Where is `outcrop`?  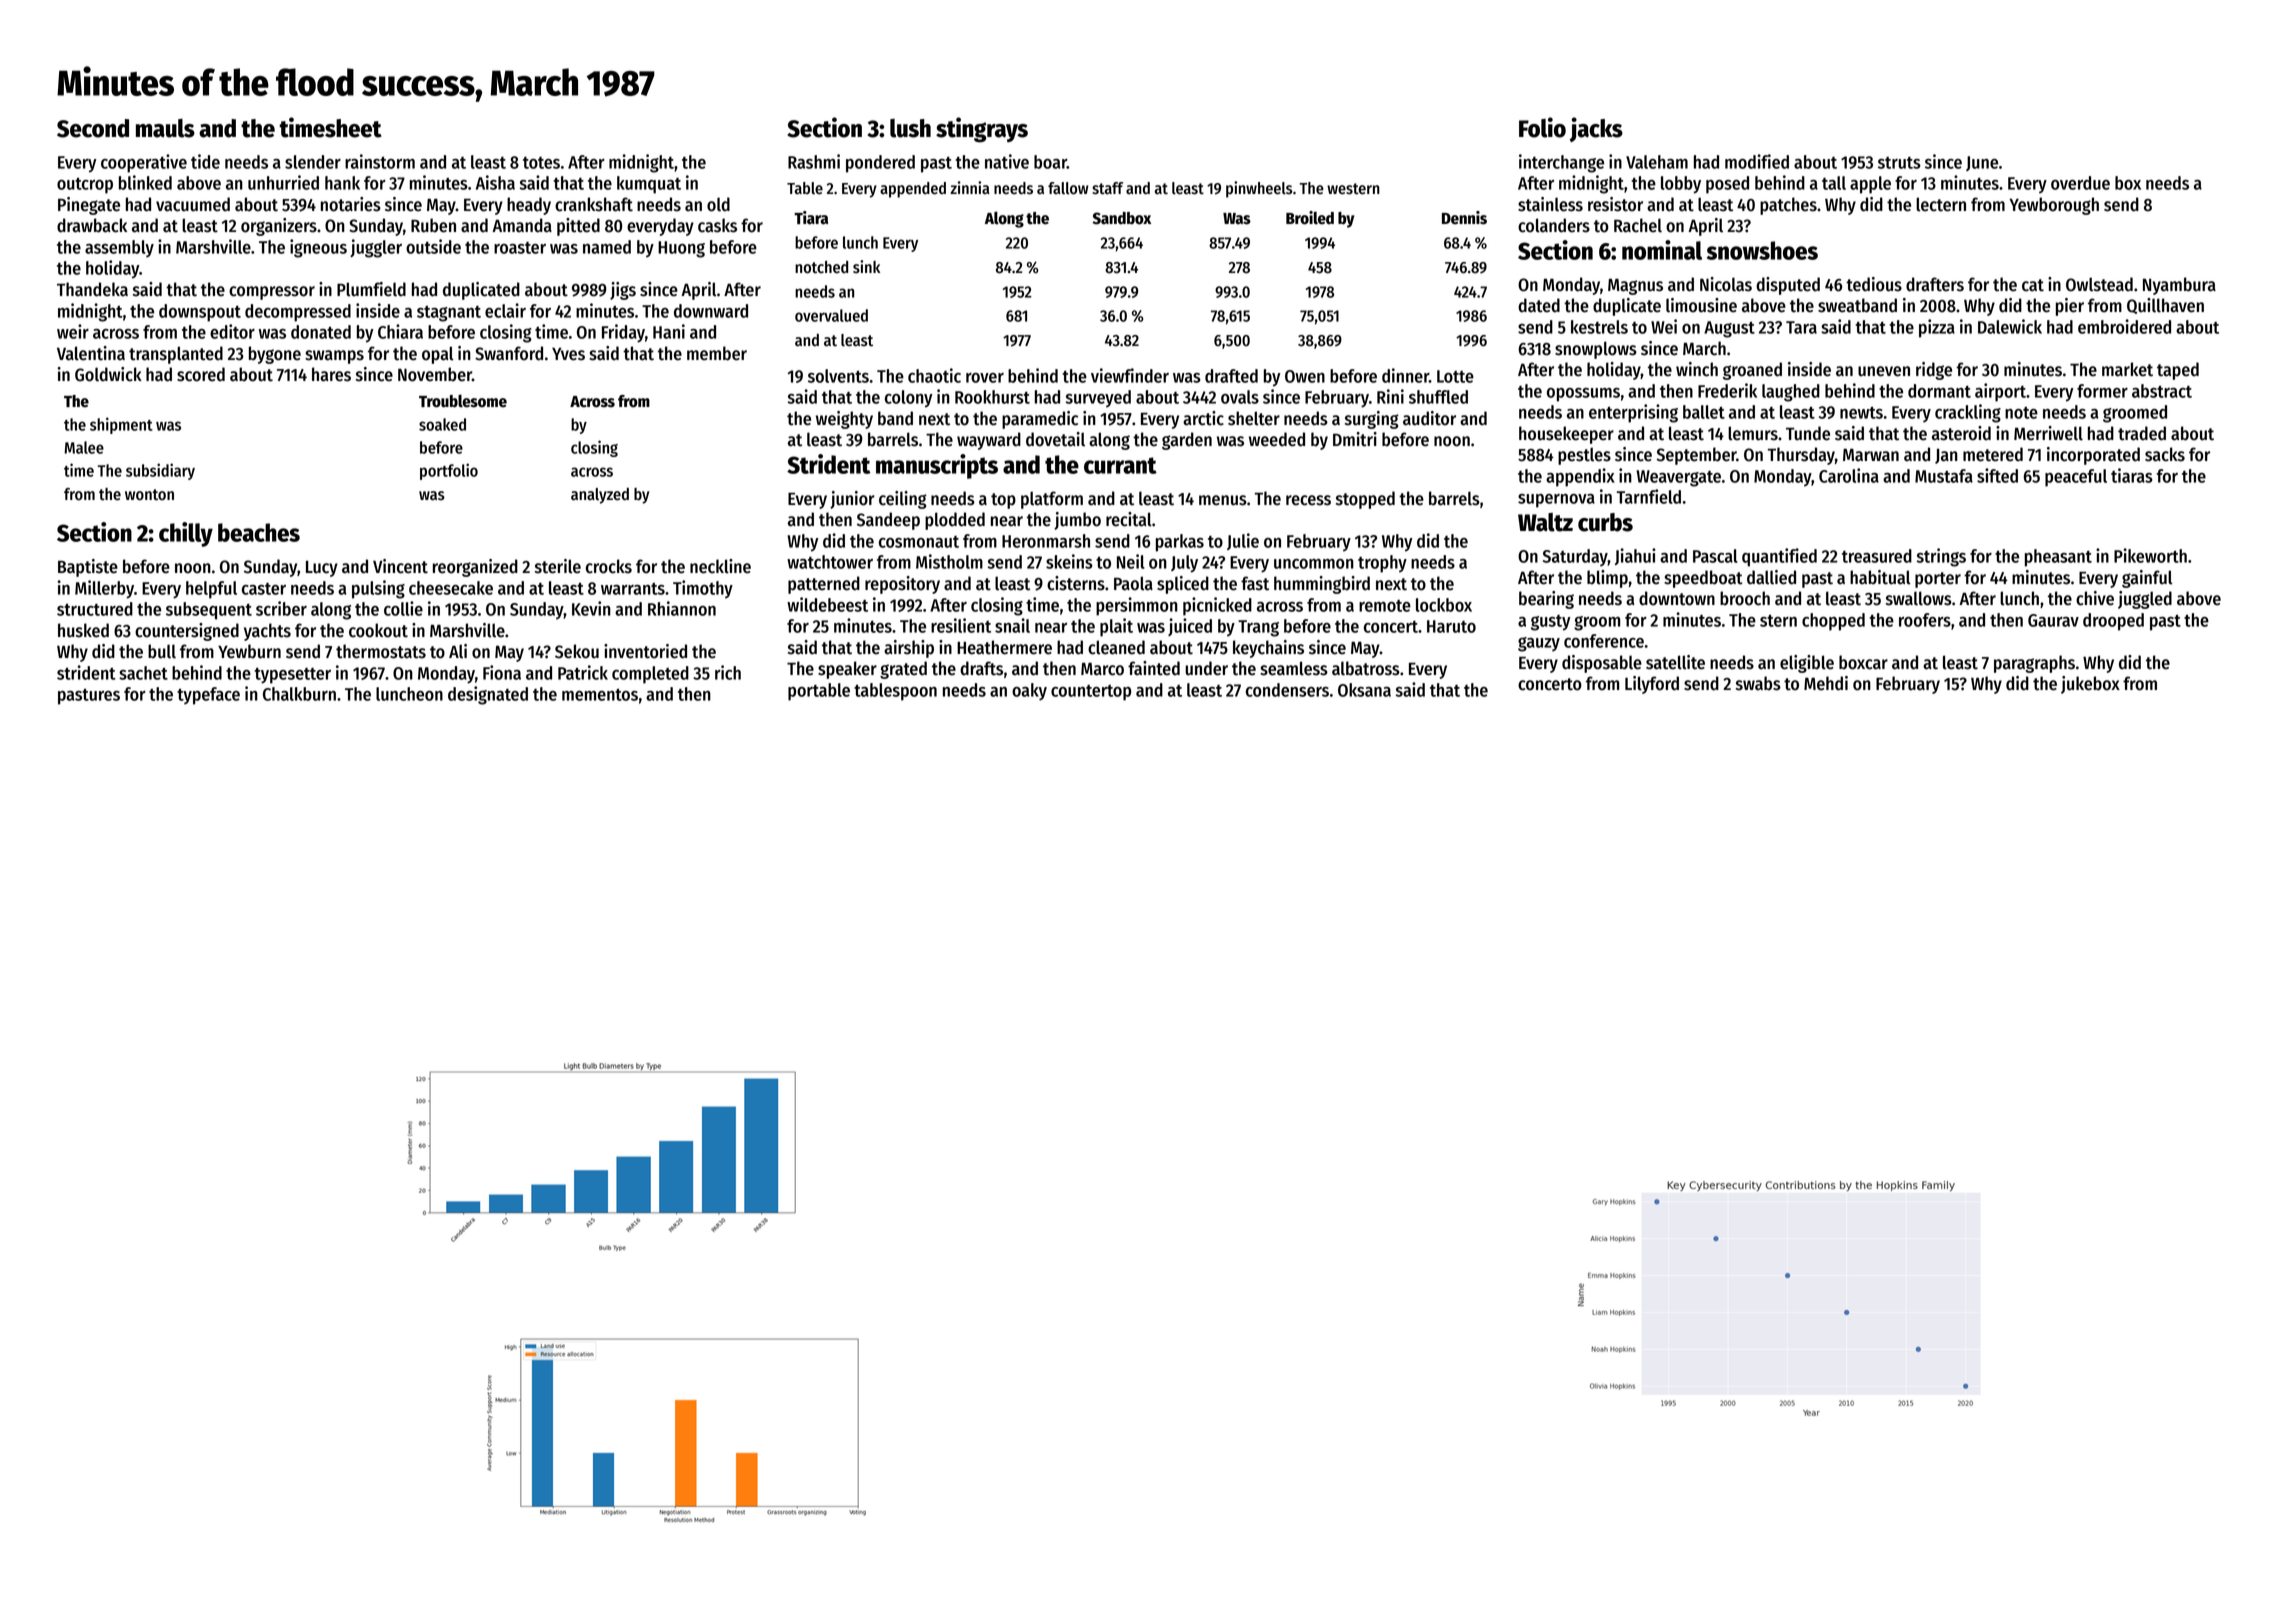 outcrop is located at coordinates (85, 186).
